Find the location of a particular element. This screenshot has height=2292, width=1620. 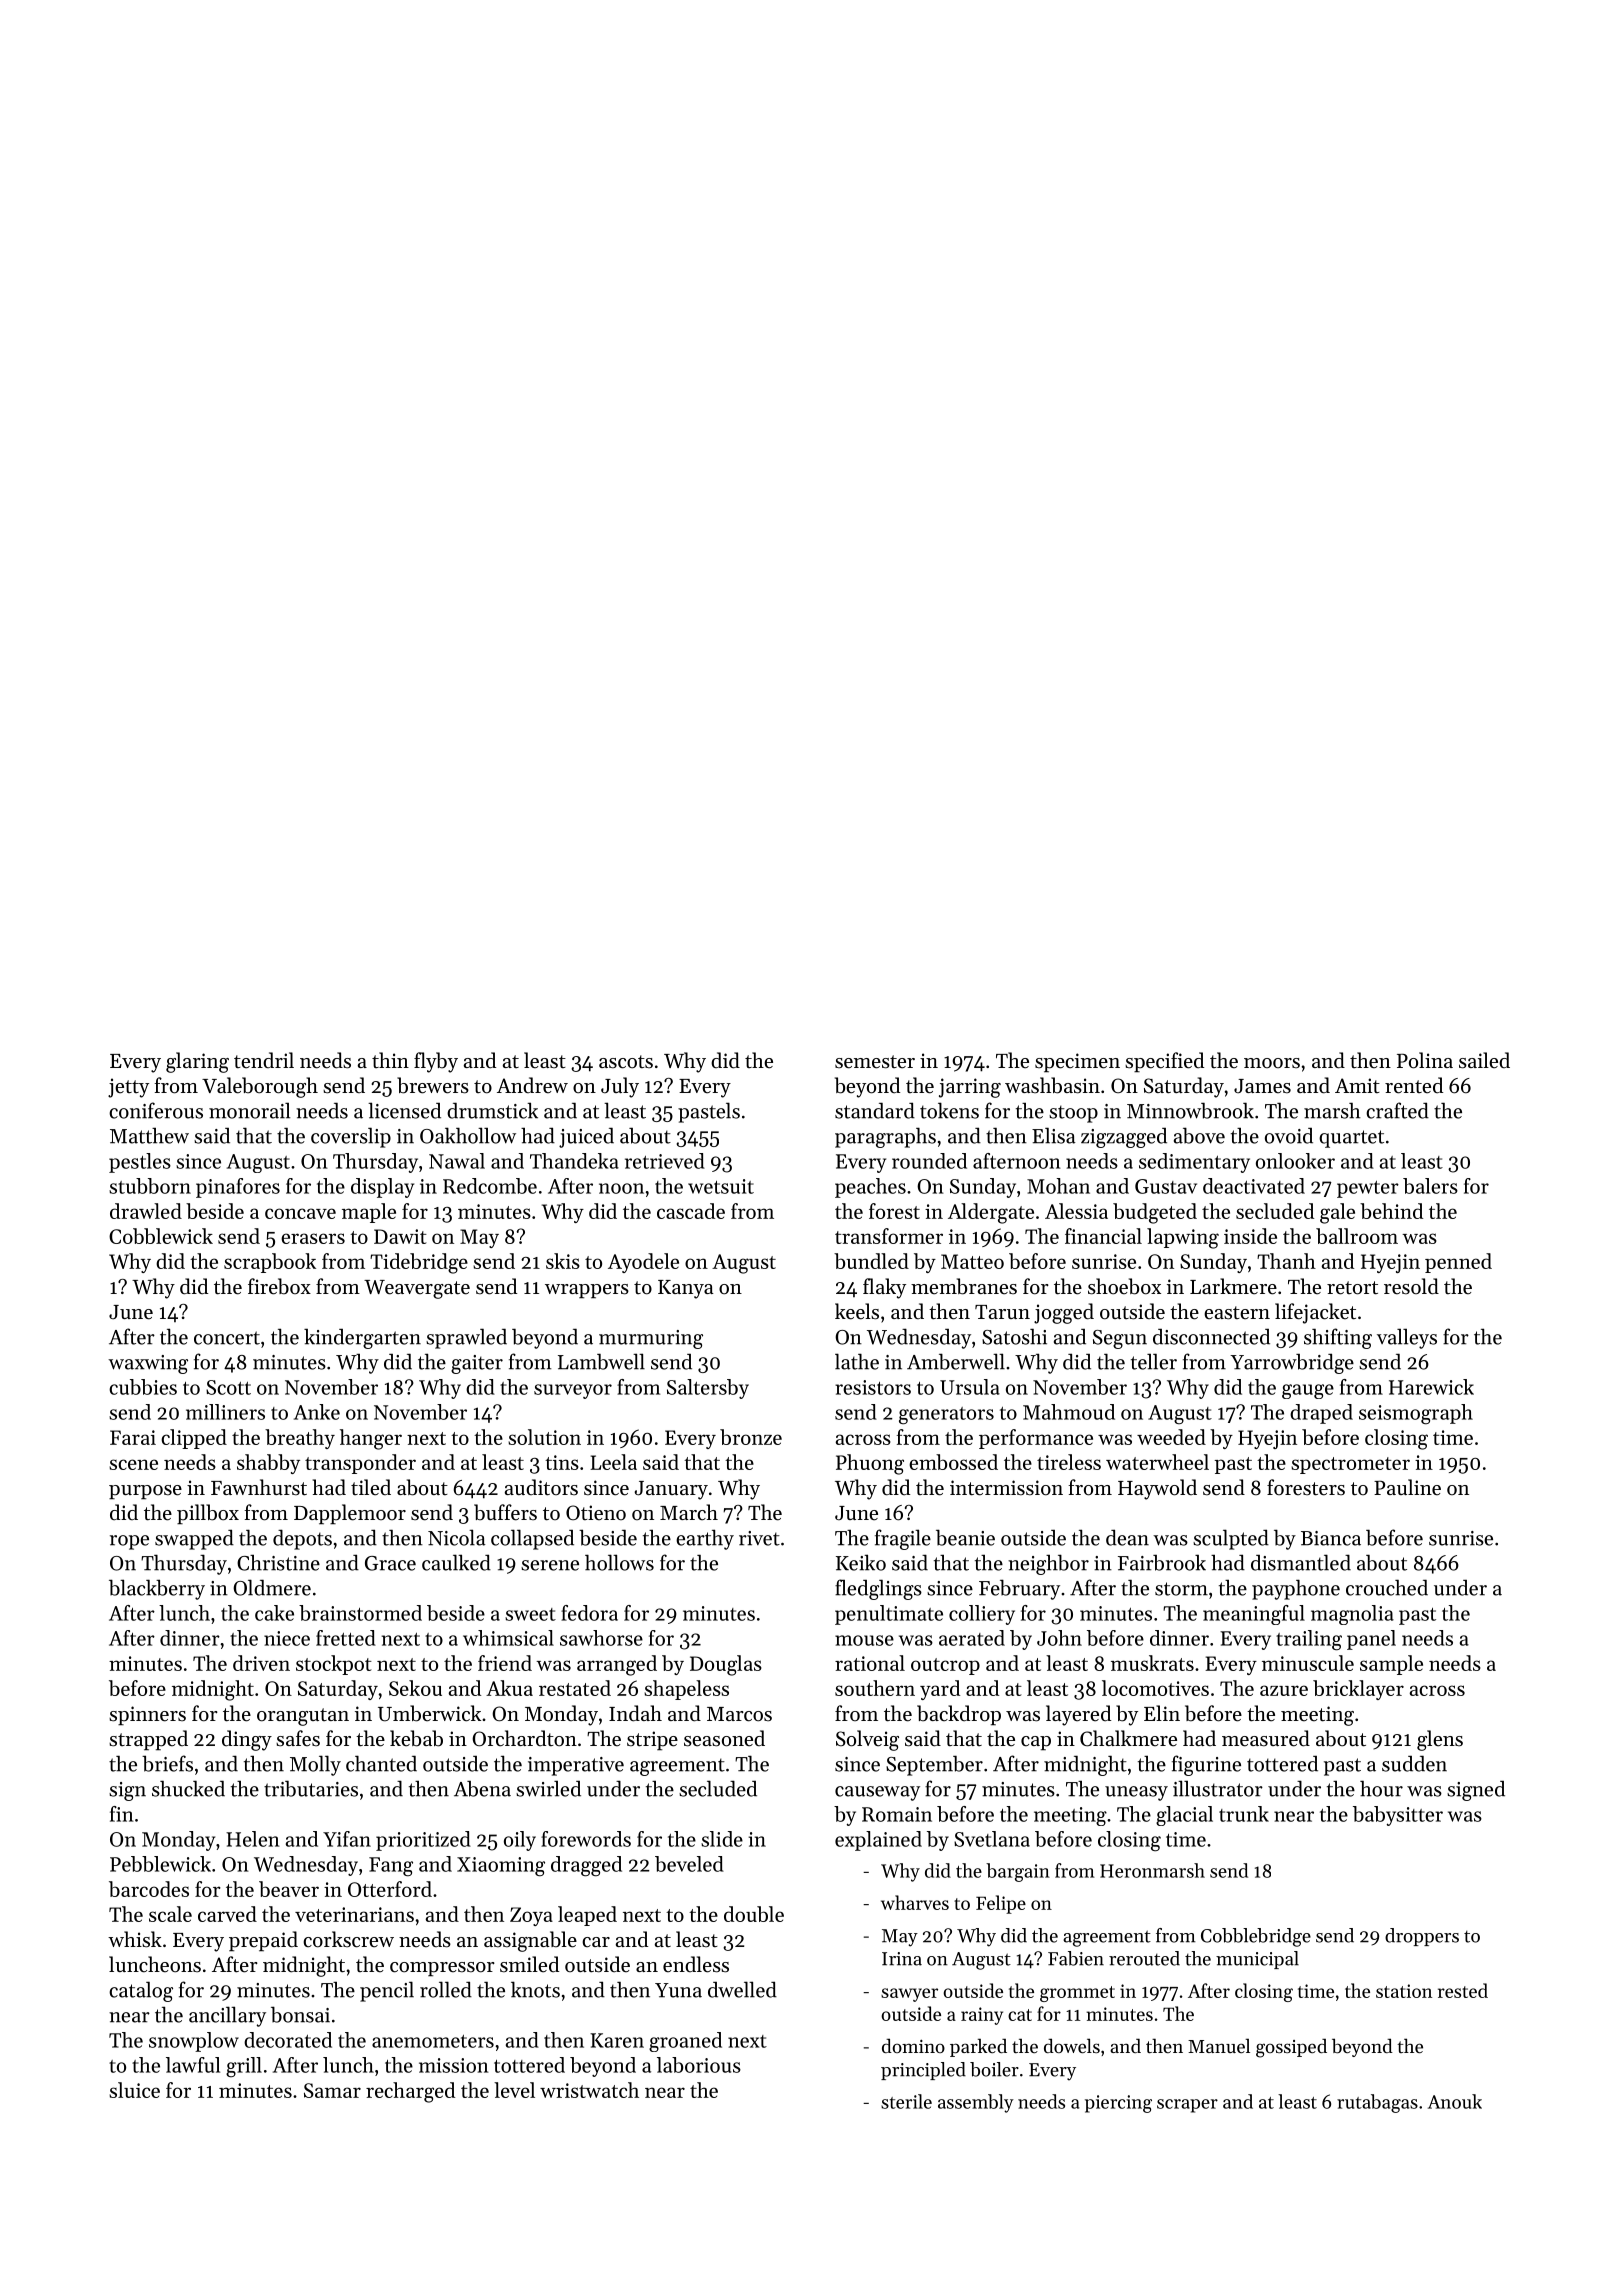

Fairbrook is located at coordinates (1162, 1562).
